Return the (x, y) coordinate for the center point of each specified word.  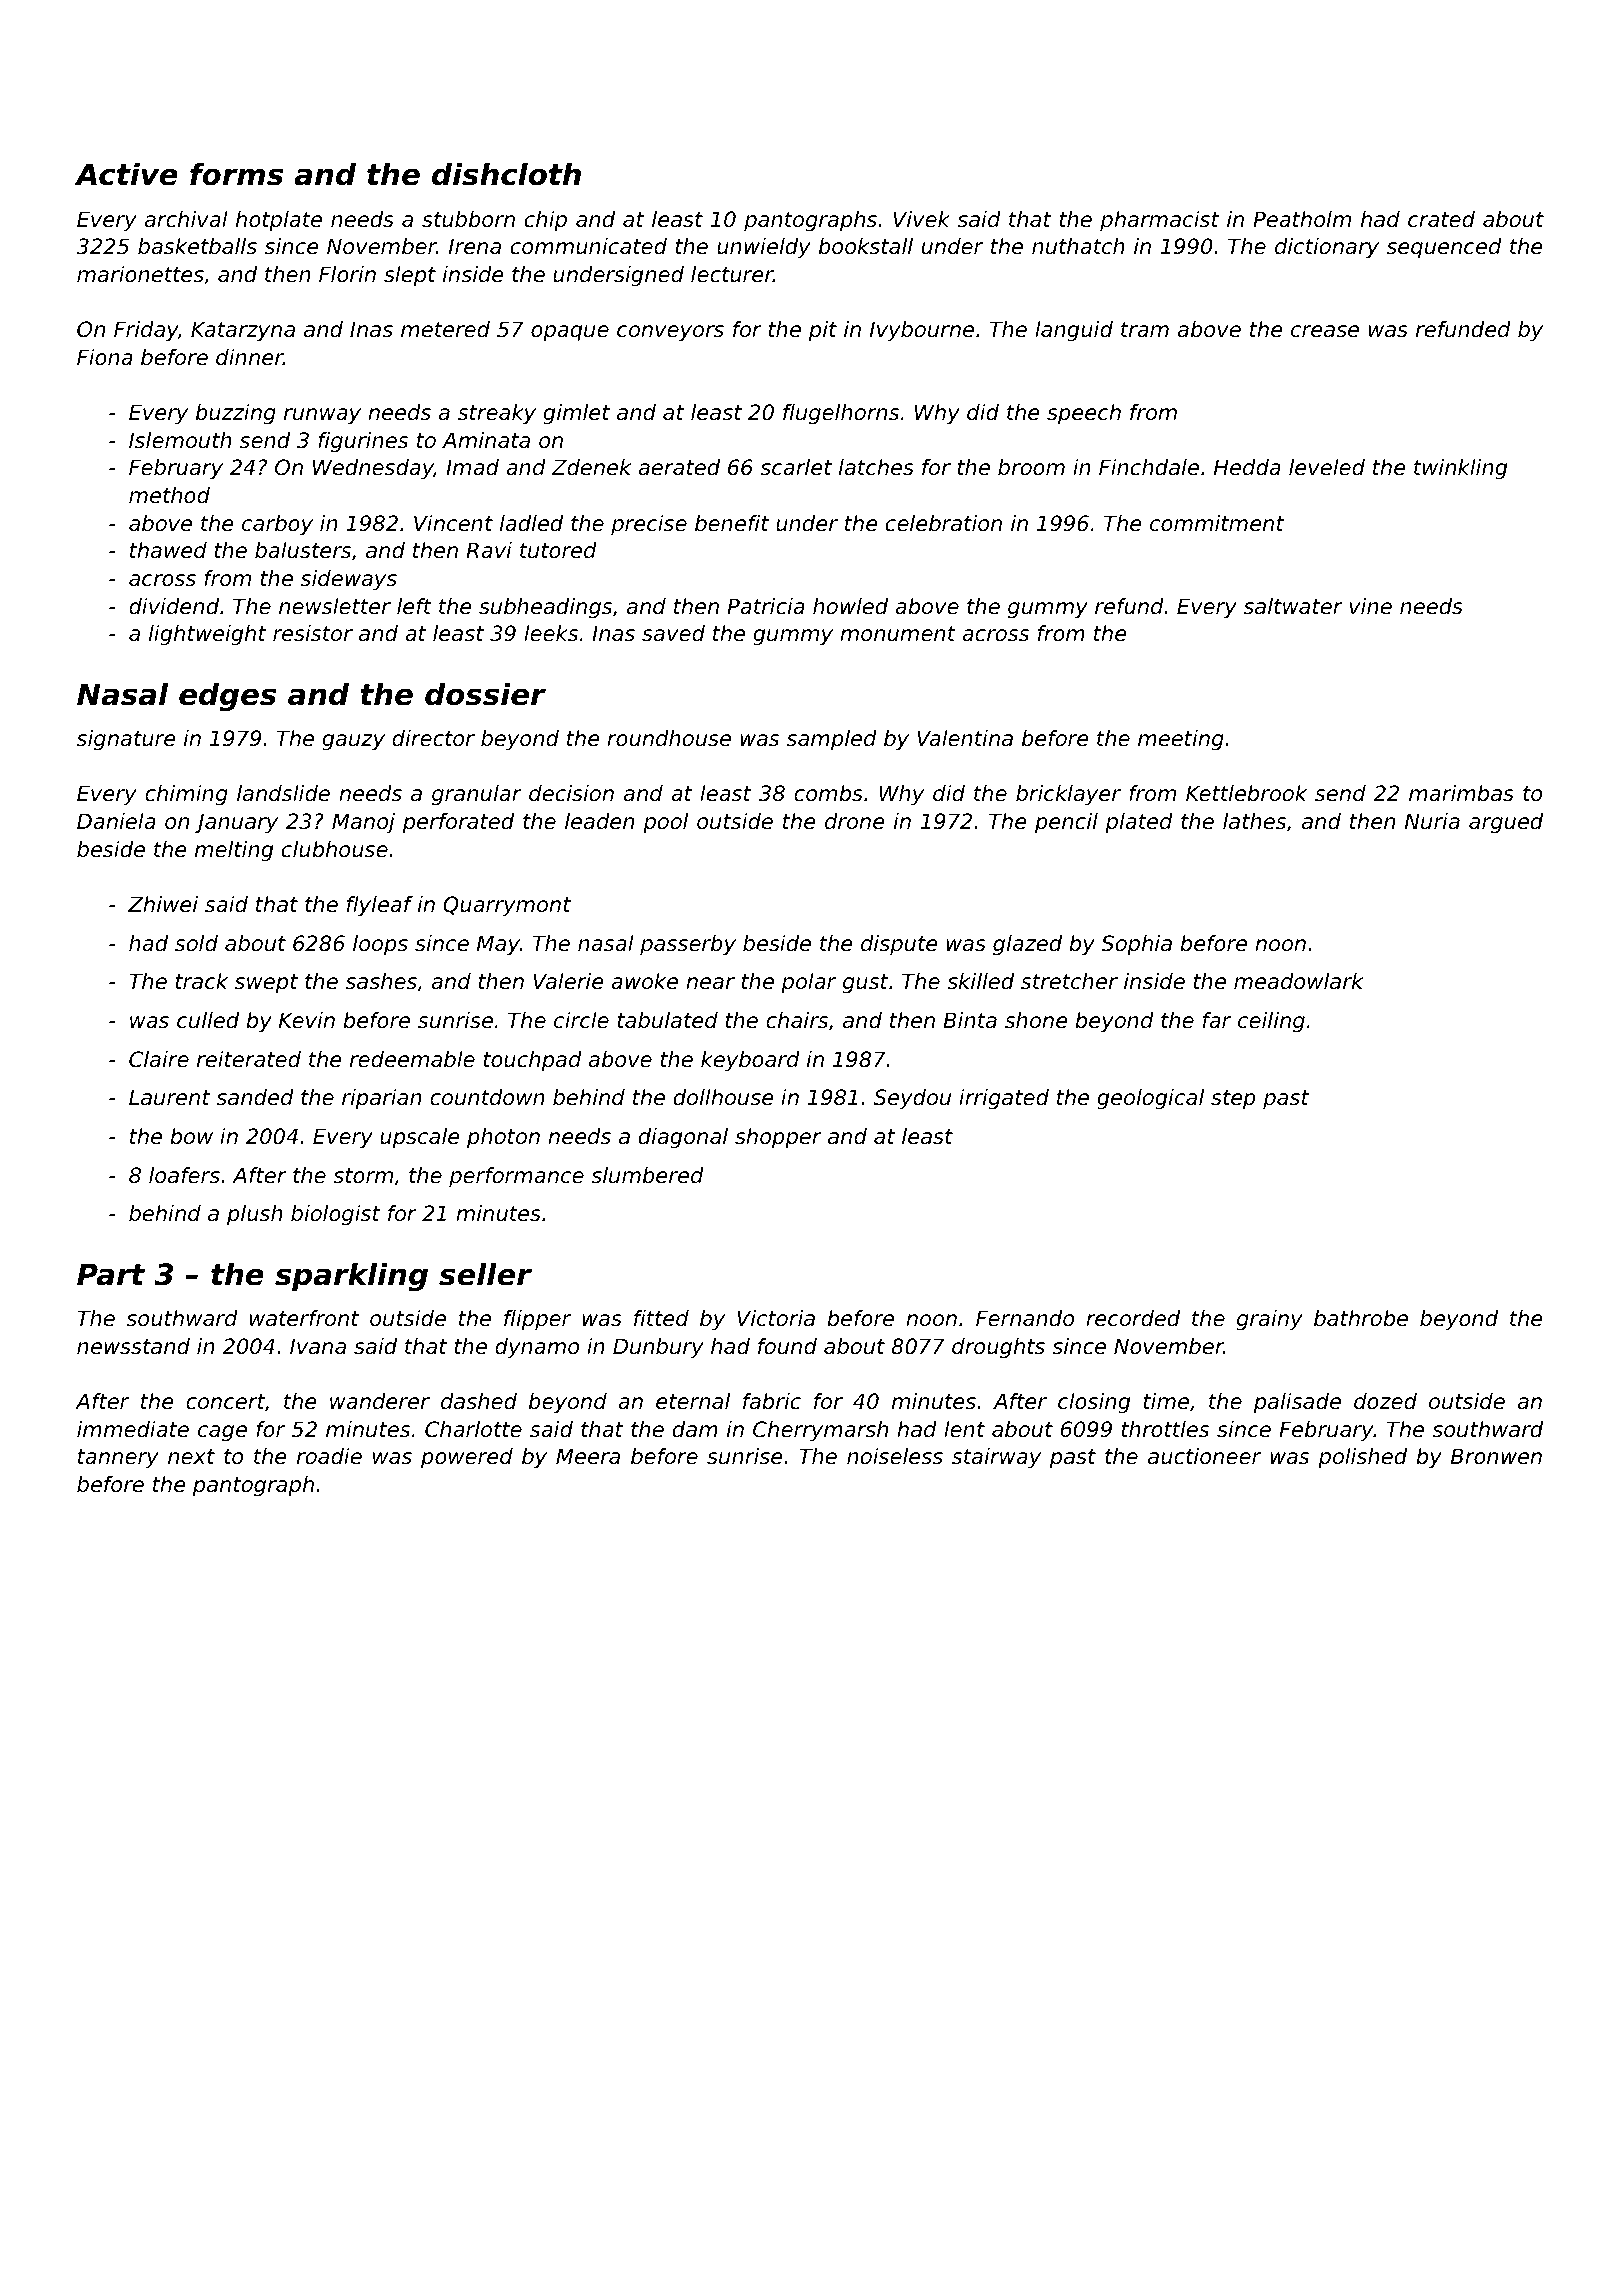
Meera (588, 1456)
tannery (118, 1459)
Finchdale (1149, 467)
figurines (363, 442)
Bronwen (1496, 1456)
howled (850, 606)
